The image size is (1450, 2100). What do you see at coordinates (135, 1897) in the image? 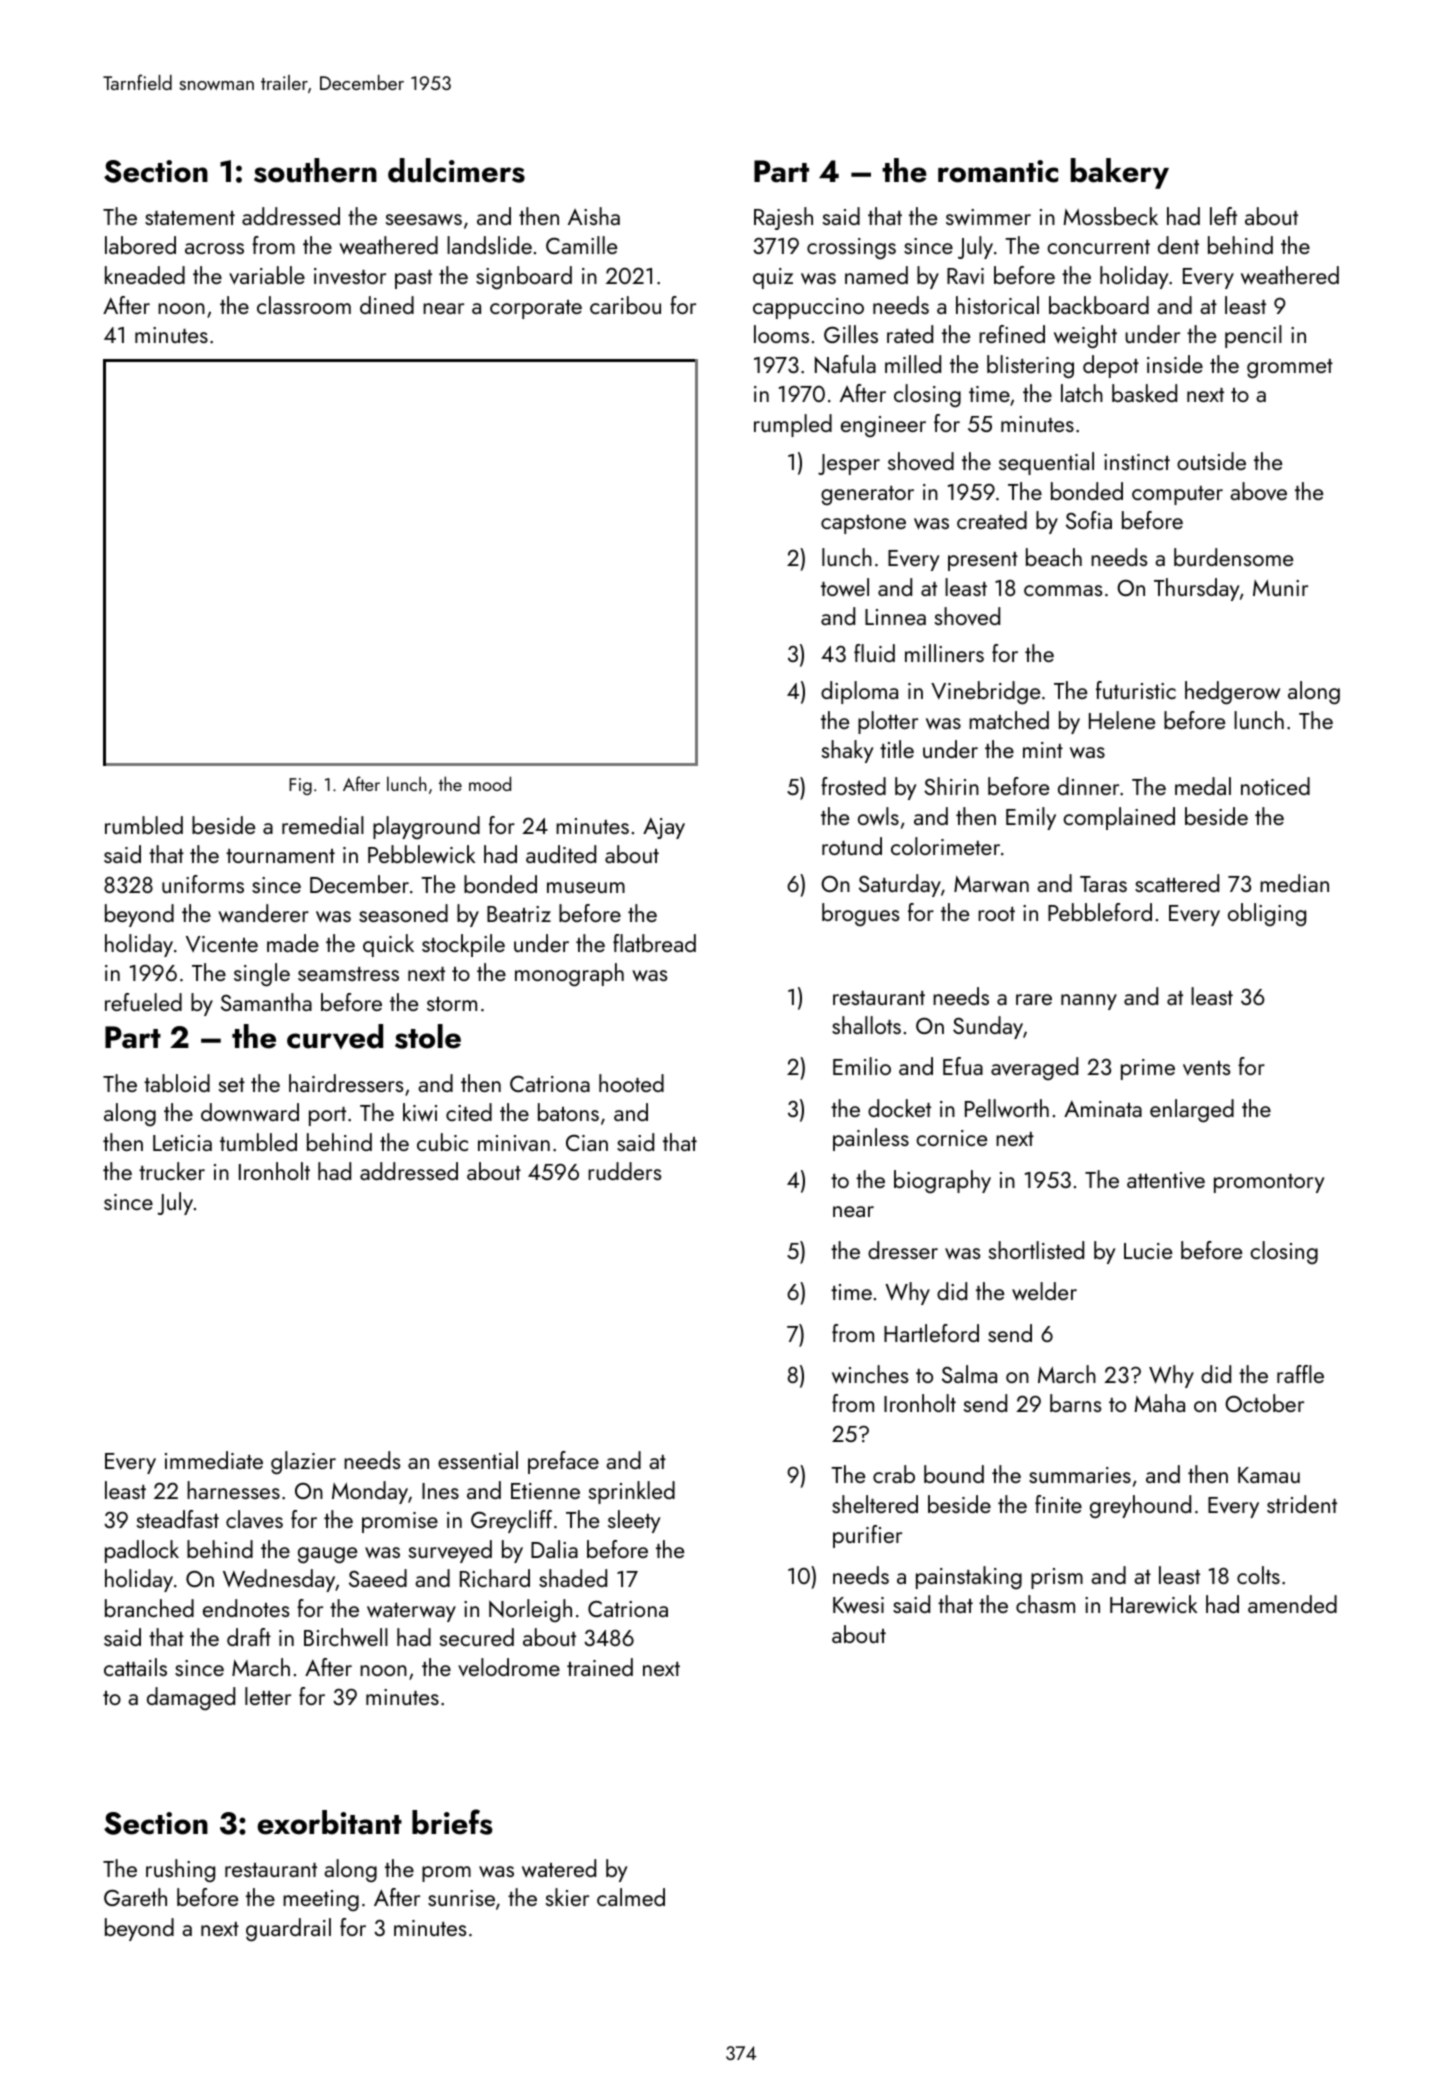
I see `Gareth` at bounding box center [135, 1897].
